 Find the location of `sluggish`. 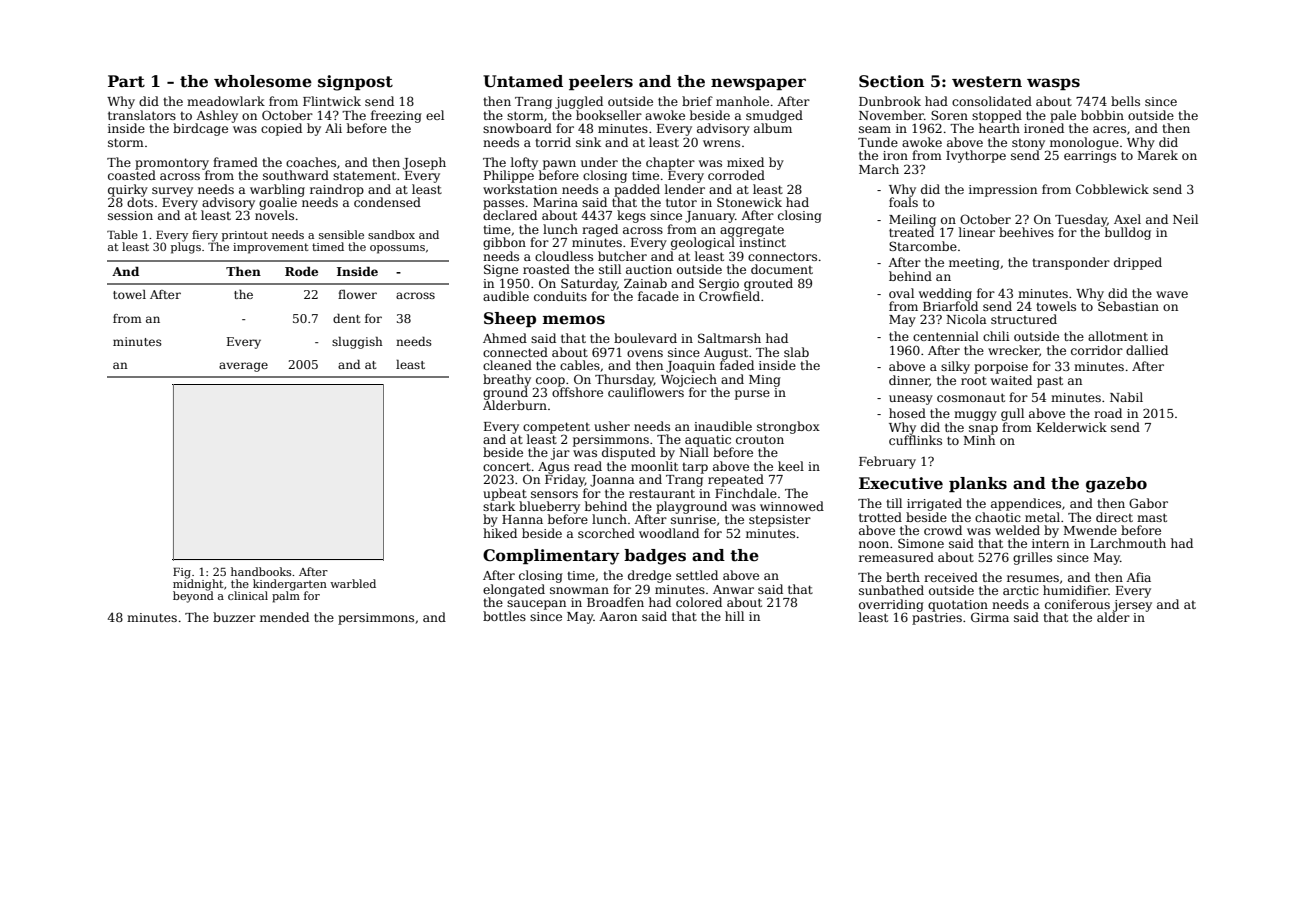

sluggish is located at coordinates (357, 343).
